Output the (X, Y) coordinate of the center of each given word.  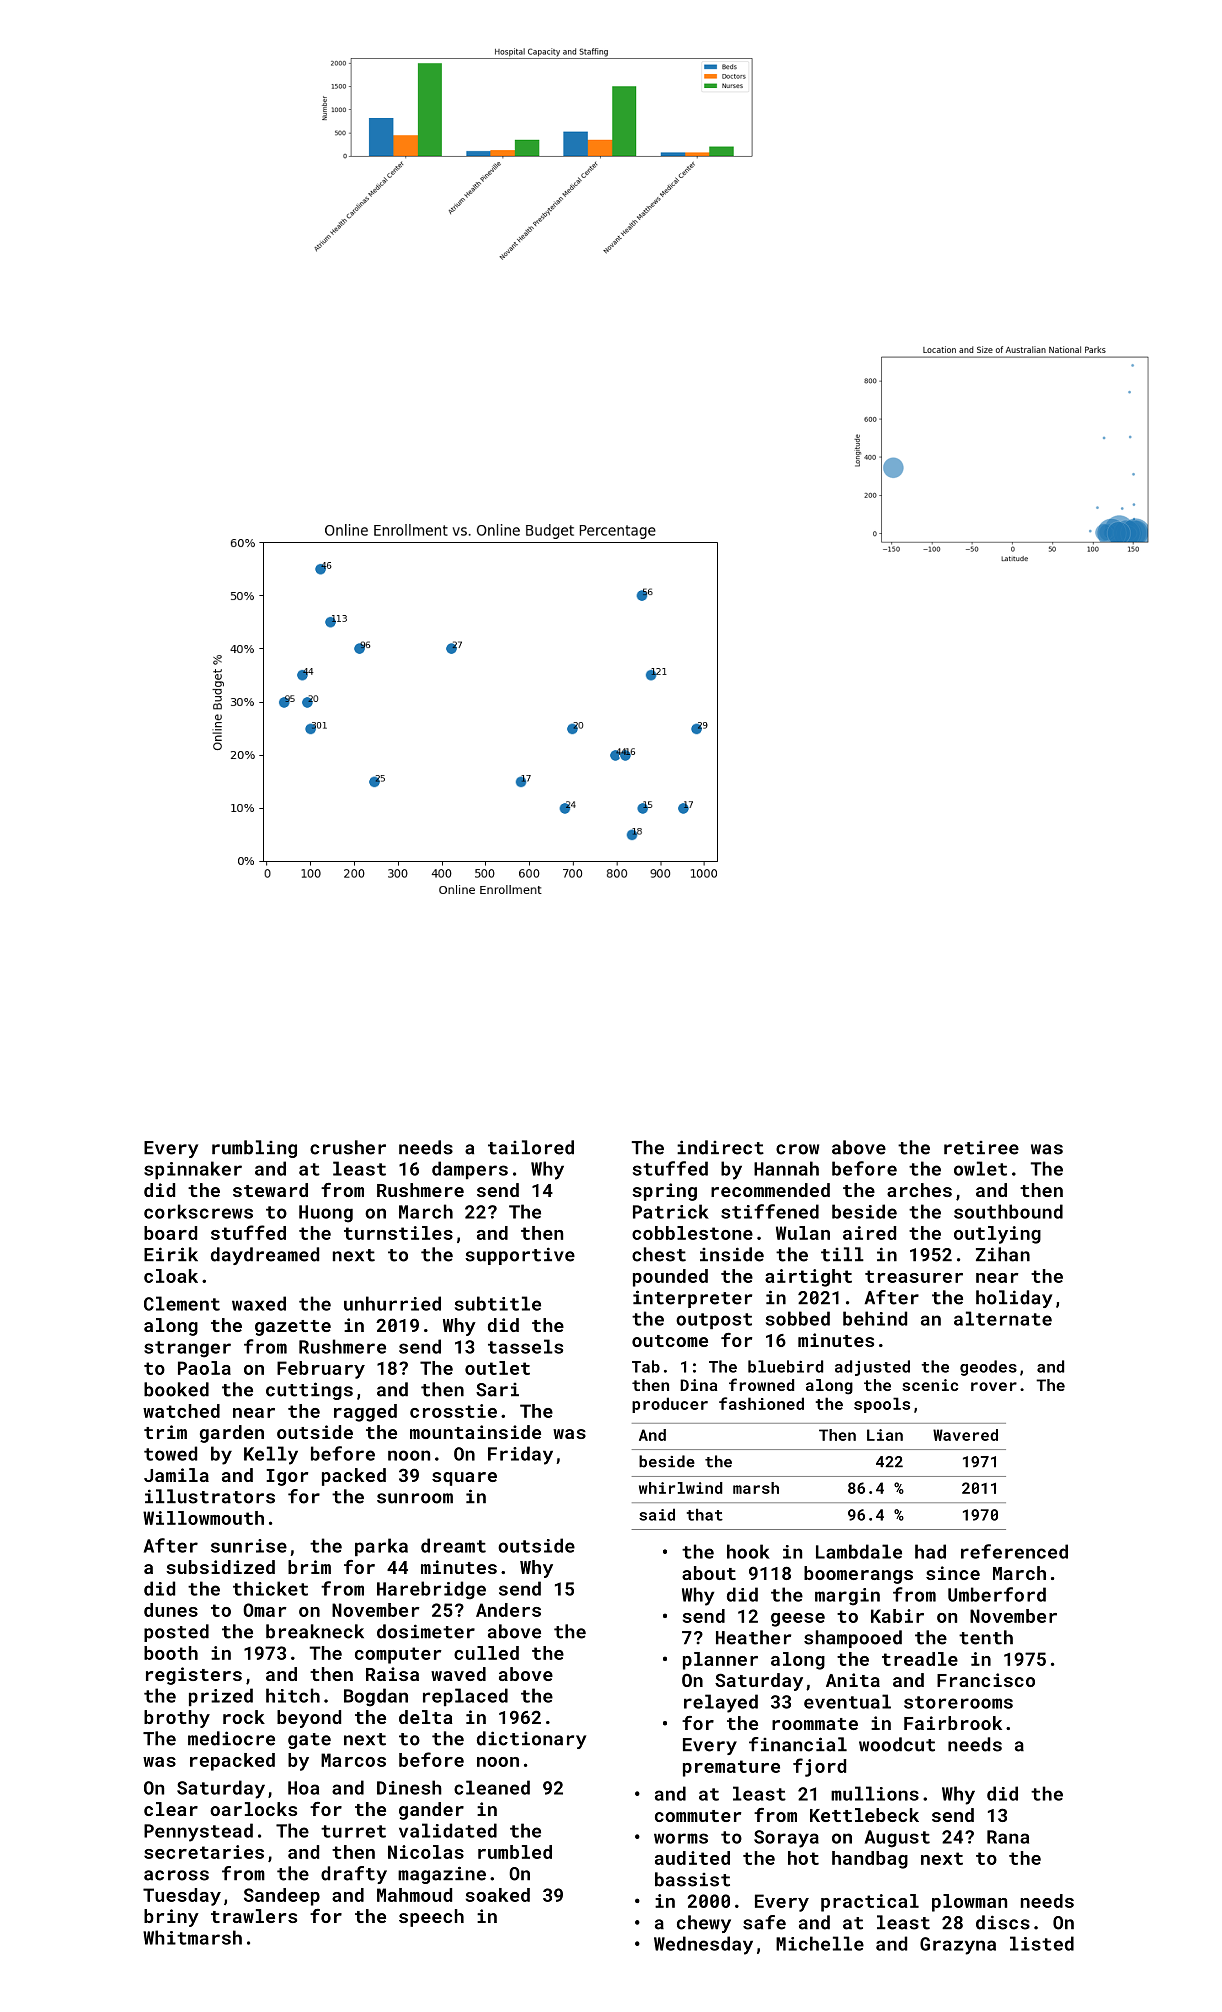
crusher (348, 1147)
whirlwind (681, 1488)
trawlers (254, 1916)
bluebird (785, 1366)
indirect (720, 1147)
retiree (981, 1148)
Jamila (176, 1475)
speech (431, 1918)
